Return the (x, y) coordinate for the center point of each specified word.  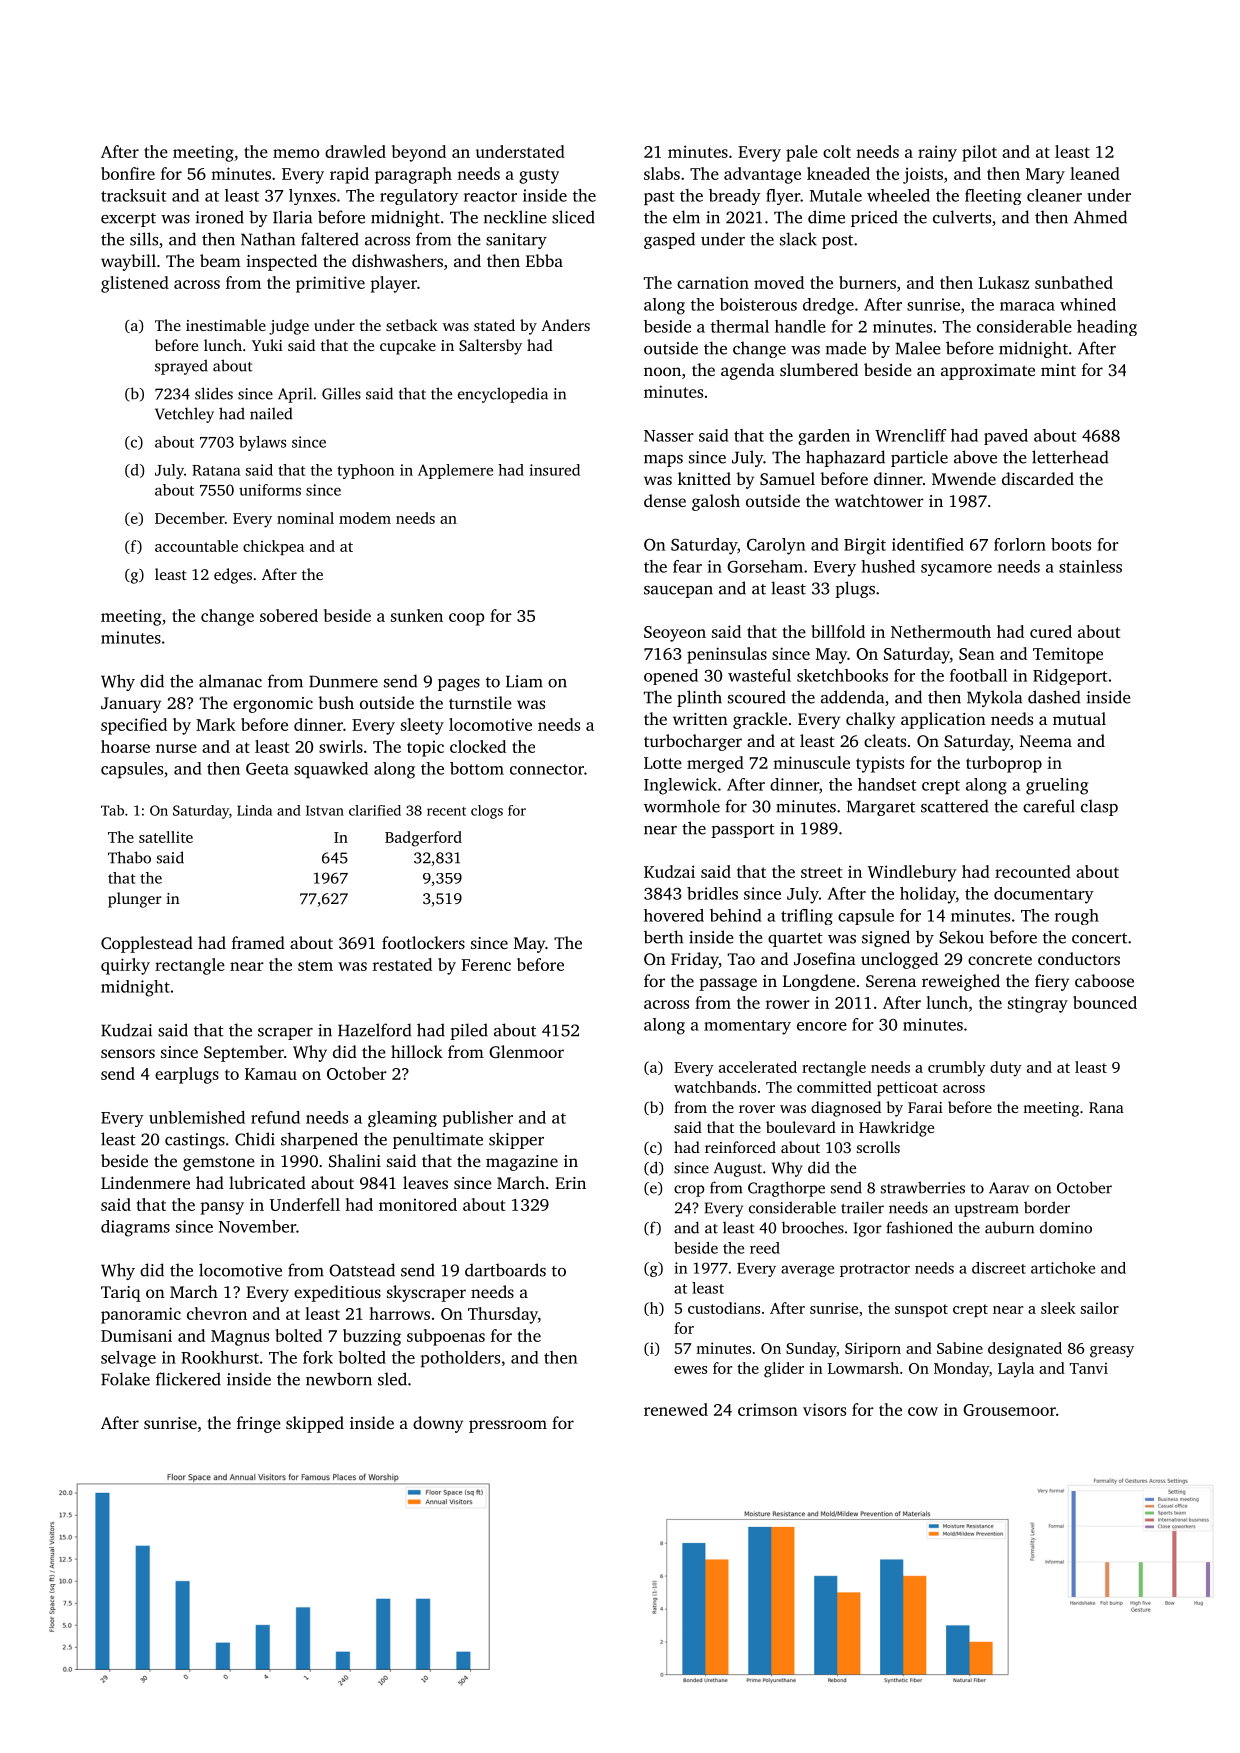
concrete (1000, 960)
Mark (216, 724)
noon (662, 371)
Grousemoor (1009, 1410)
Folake (125, 1379)
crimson (768, 1410)
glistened (135, 284)
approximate (988, 372)
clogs (487, 812)
